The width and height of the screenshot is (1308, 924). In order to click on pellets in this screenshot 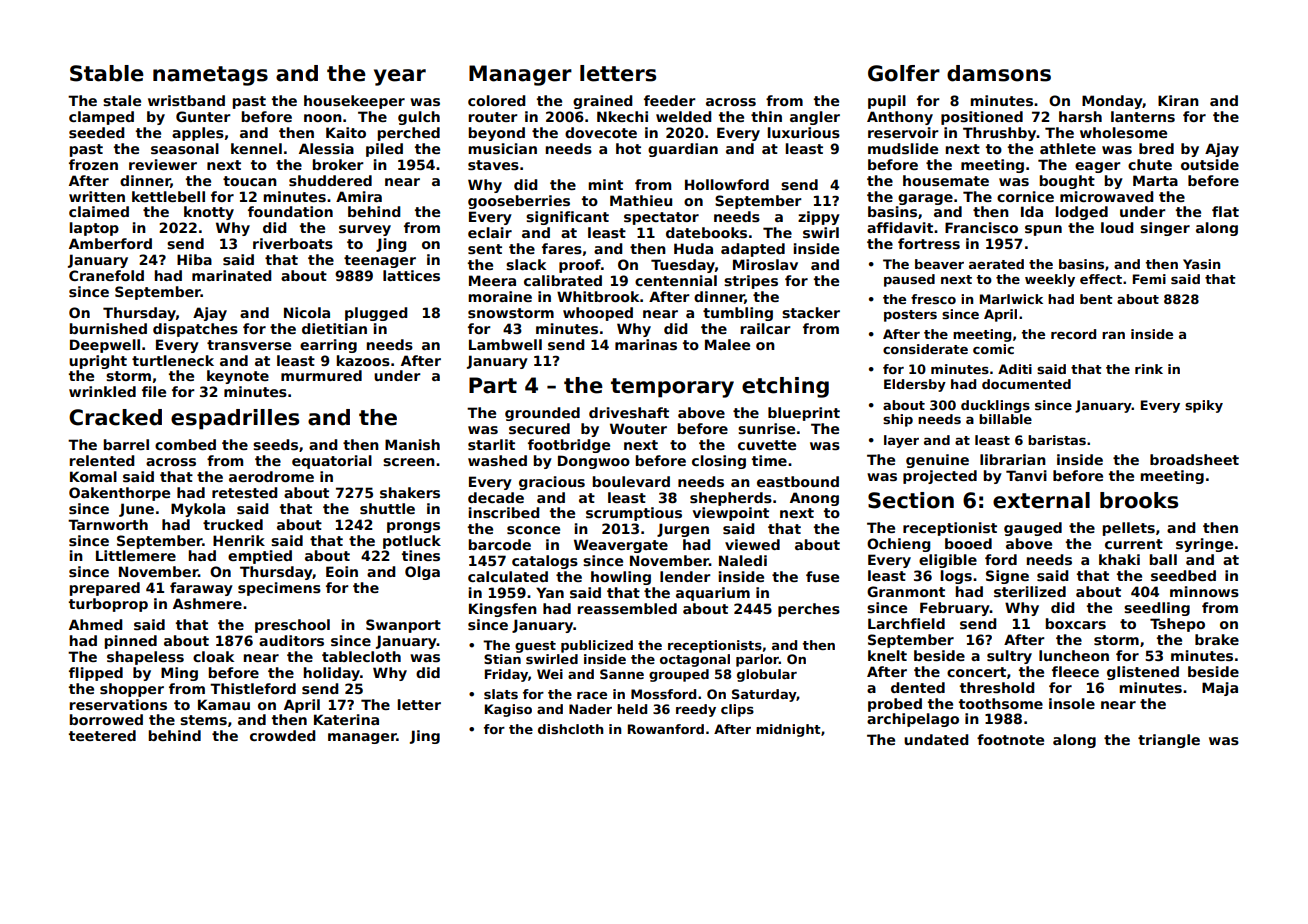, I will do `click(1128, 529)`.
